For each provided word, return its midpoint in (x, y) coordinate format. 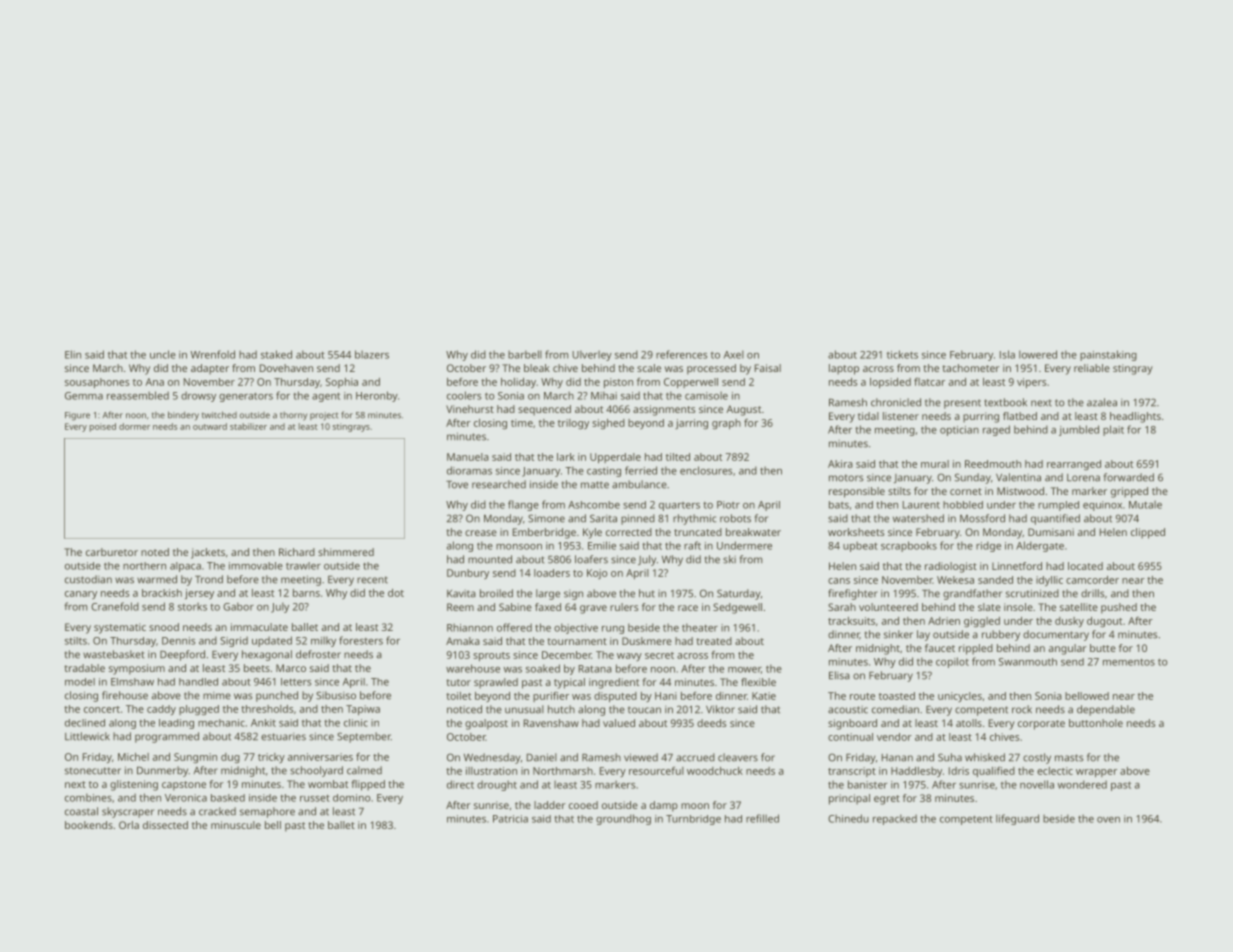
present (962, 404)
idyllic (1049, 581)
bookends (89, 825)
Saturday (739, 594)
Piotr (728, 505)
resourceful (656, 771)
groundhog (623, 819)
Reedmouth (993, 464)
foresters (361, 640)
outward (210, 426)
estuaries (283, 737)
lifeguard (1017, 819)
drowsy (198, 396)
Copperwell (691, 383)
